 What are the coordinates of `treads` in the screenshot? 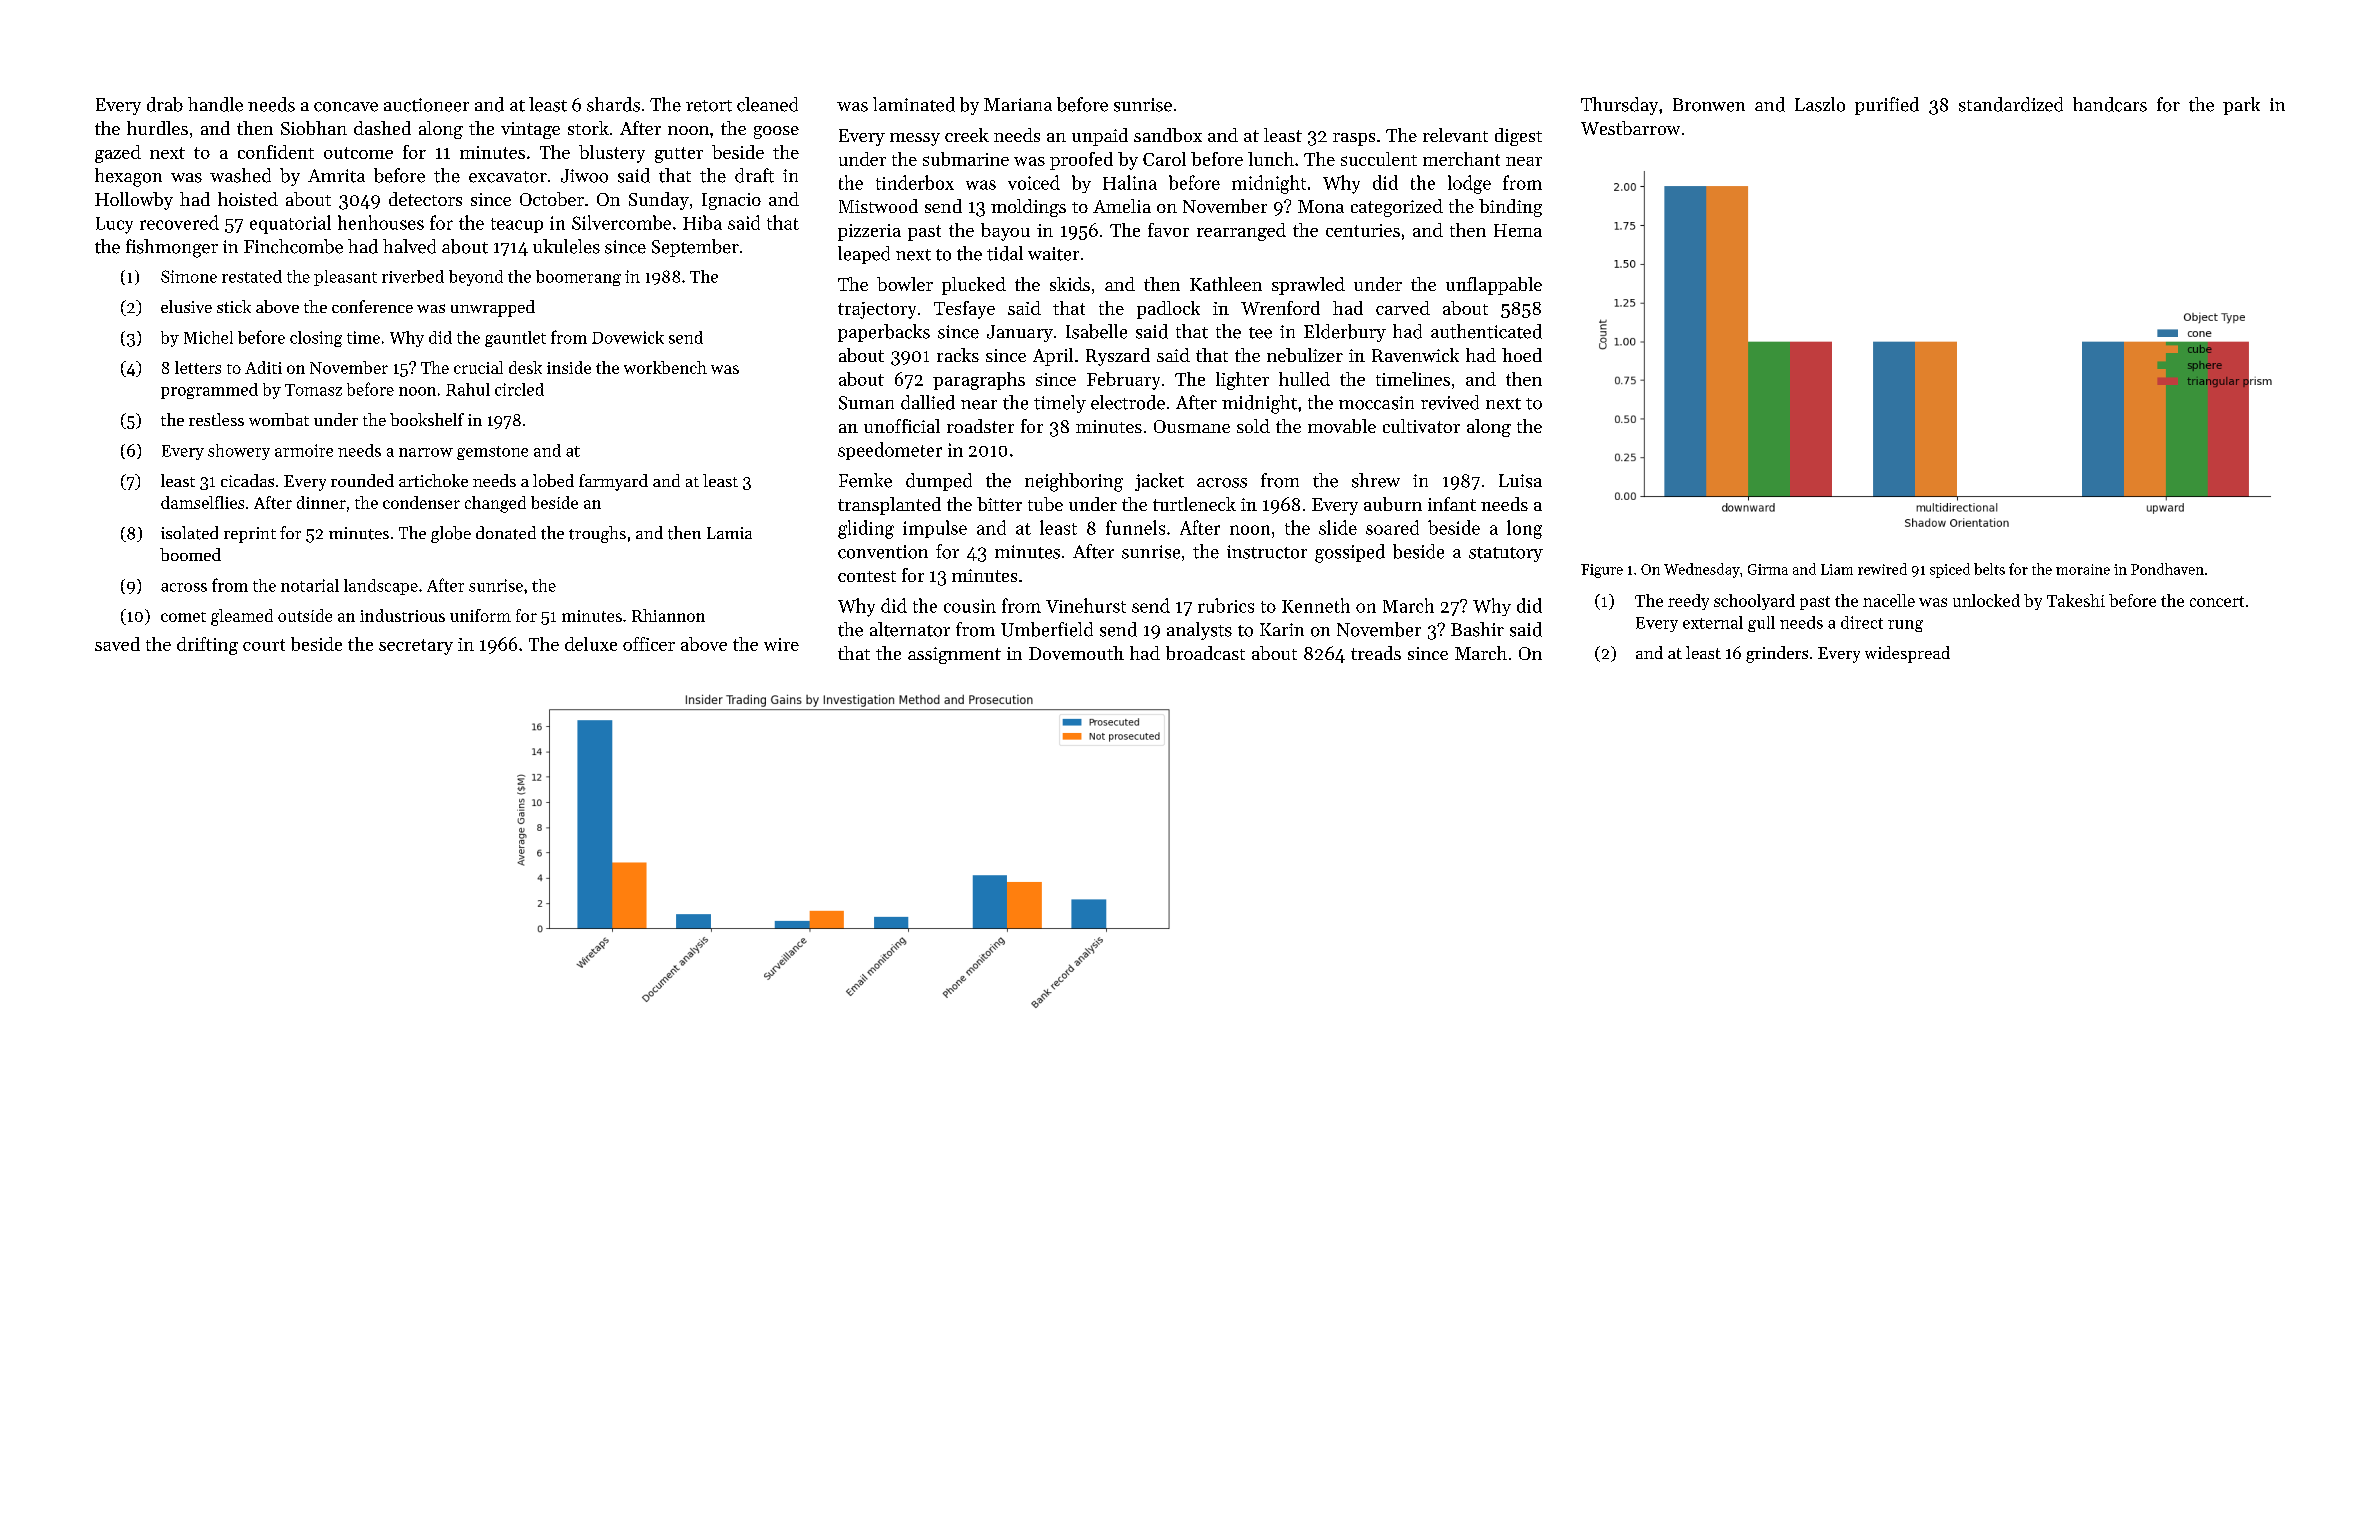 It's located at (1376, 653).
